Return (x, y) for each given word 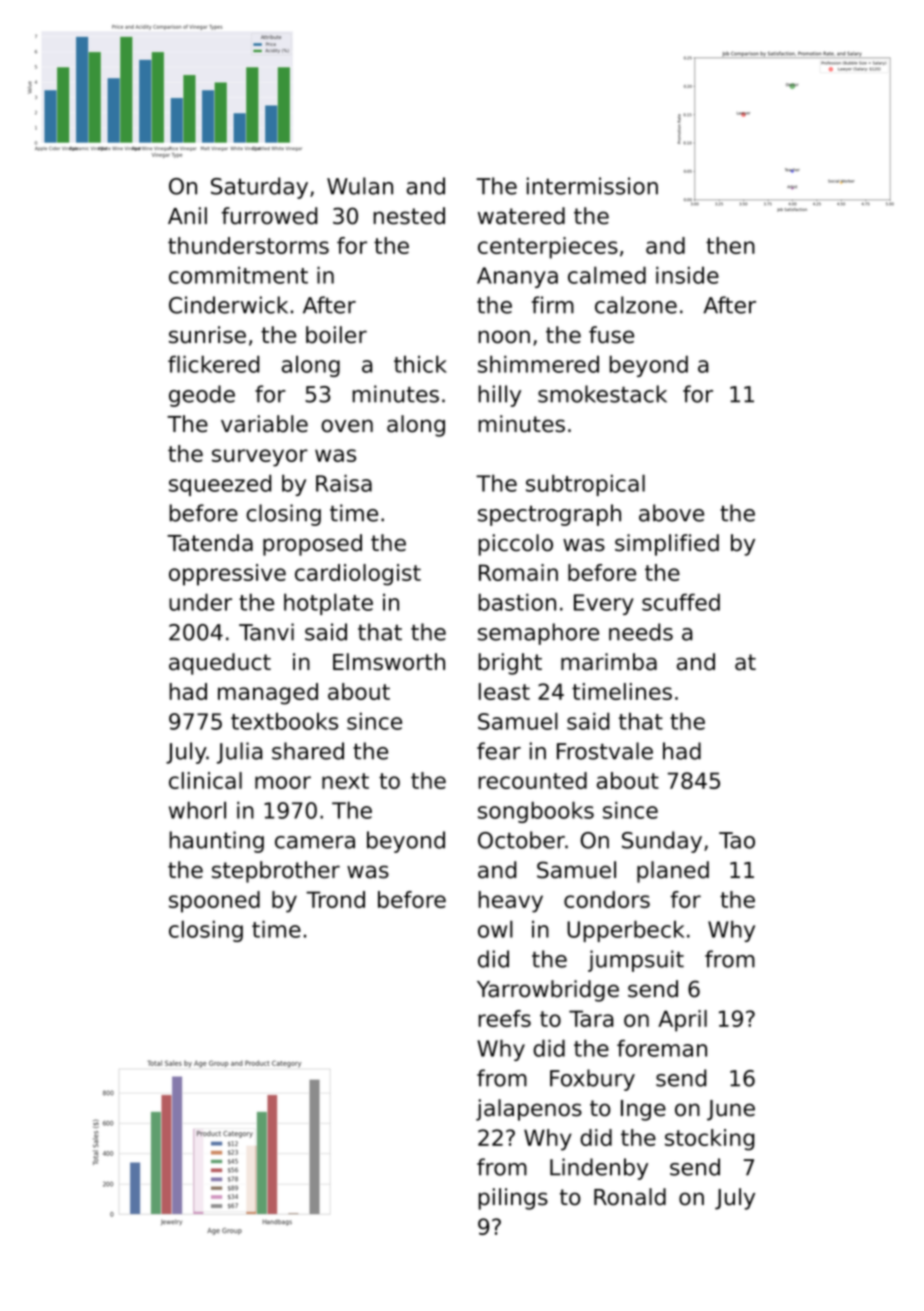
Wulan (360, 186)
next (345, 781)
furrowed (269, 216)
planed (673, 872)
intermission (592, 186)
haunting (216, 842)
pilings (513, 1199)
